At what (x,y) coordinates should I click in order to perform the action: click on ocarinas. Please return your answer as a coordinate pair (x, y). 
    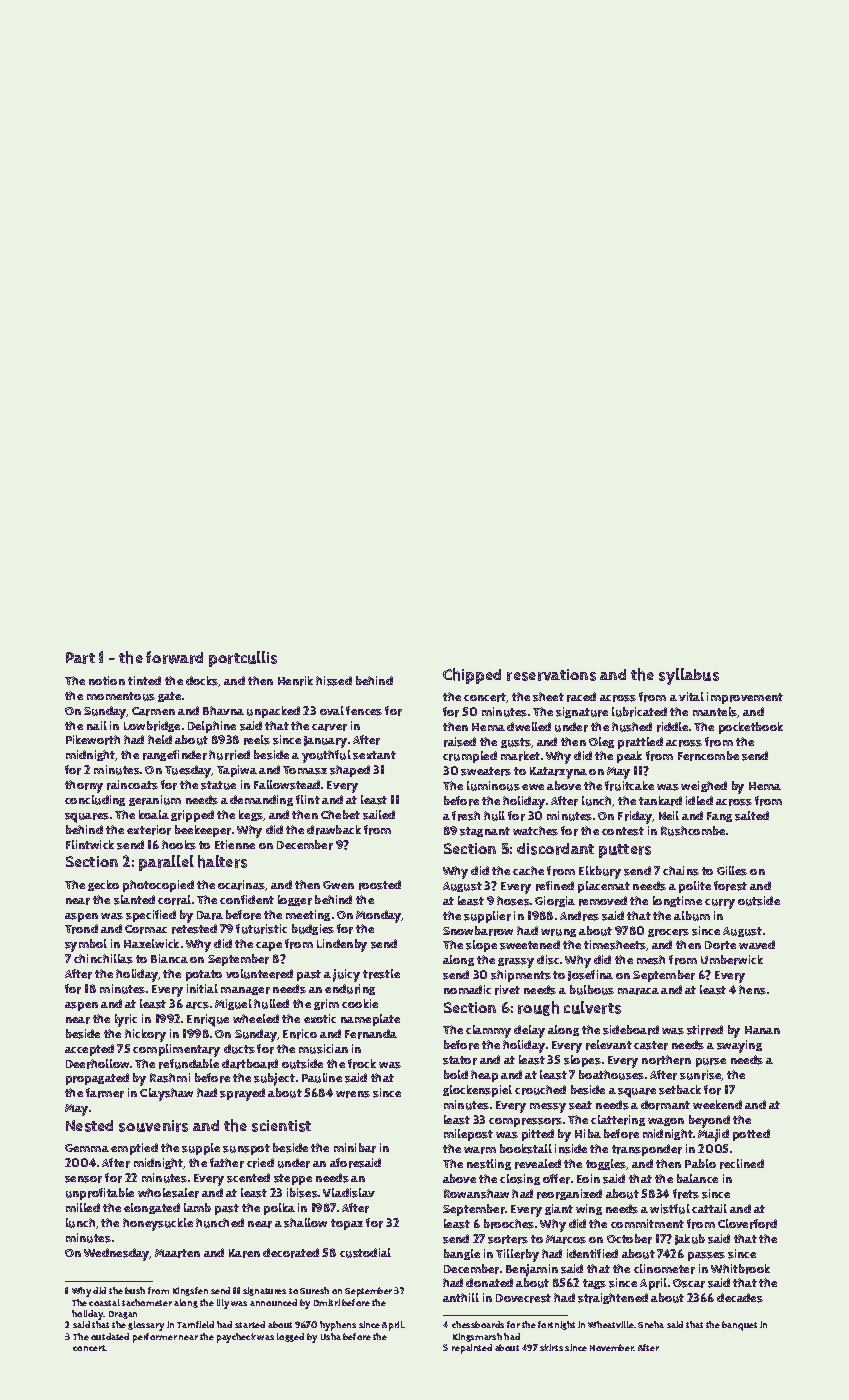
    Looking at the image, I should click on (242, 885).
